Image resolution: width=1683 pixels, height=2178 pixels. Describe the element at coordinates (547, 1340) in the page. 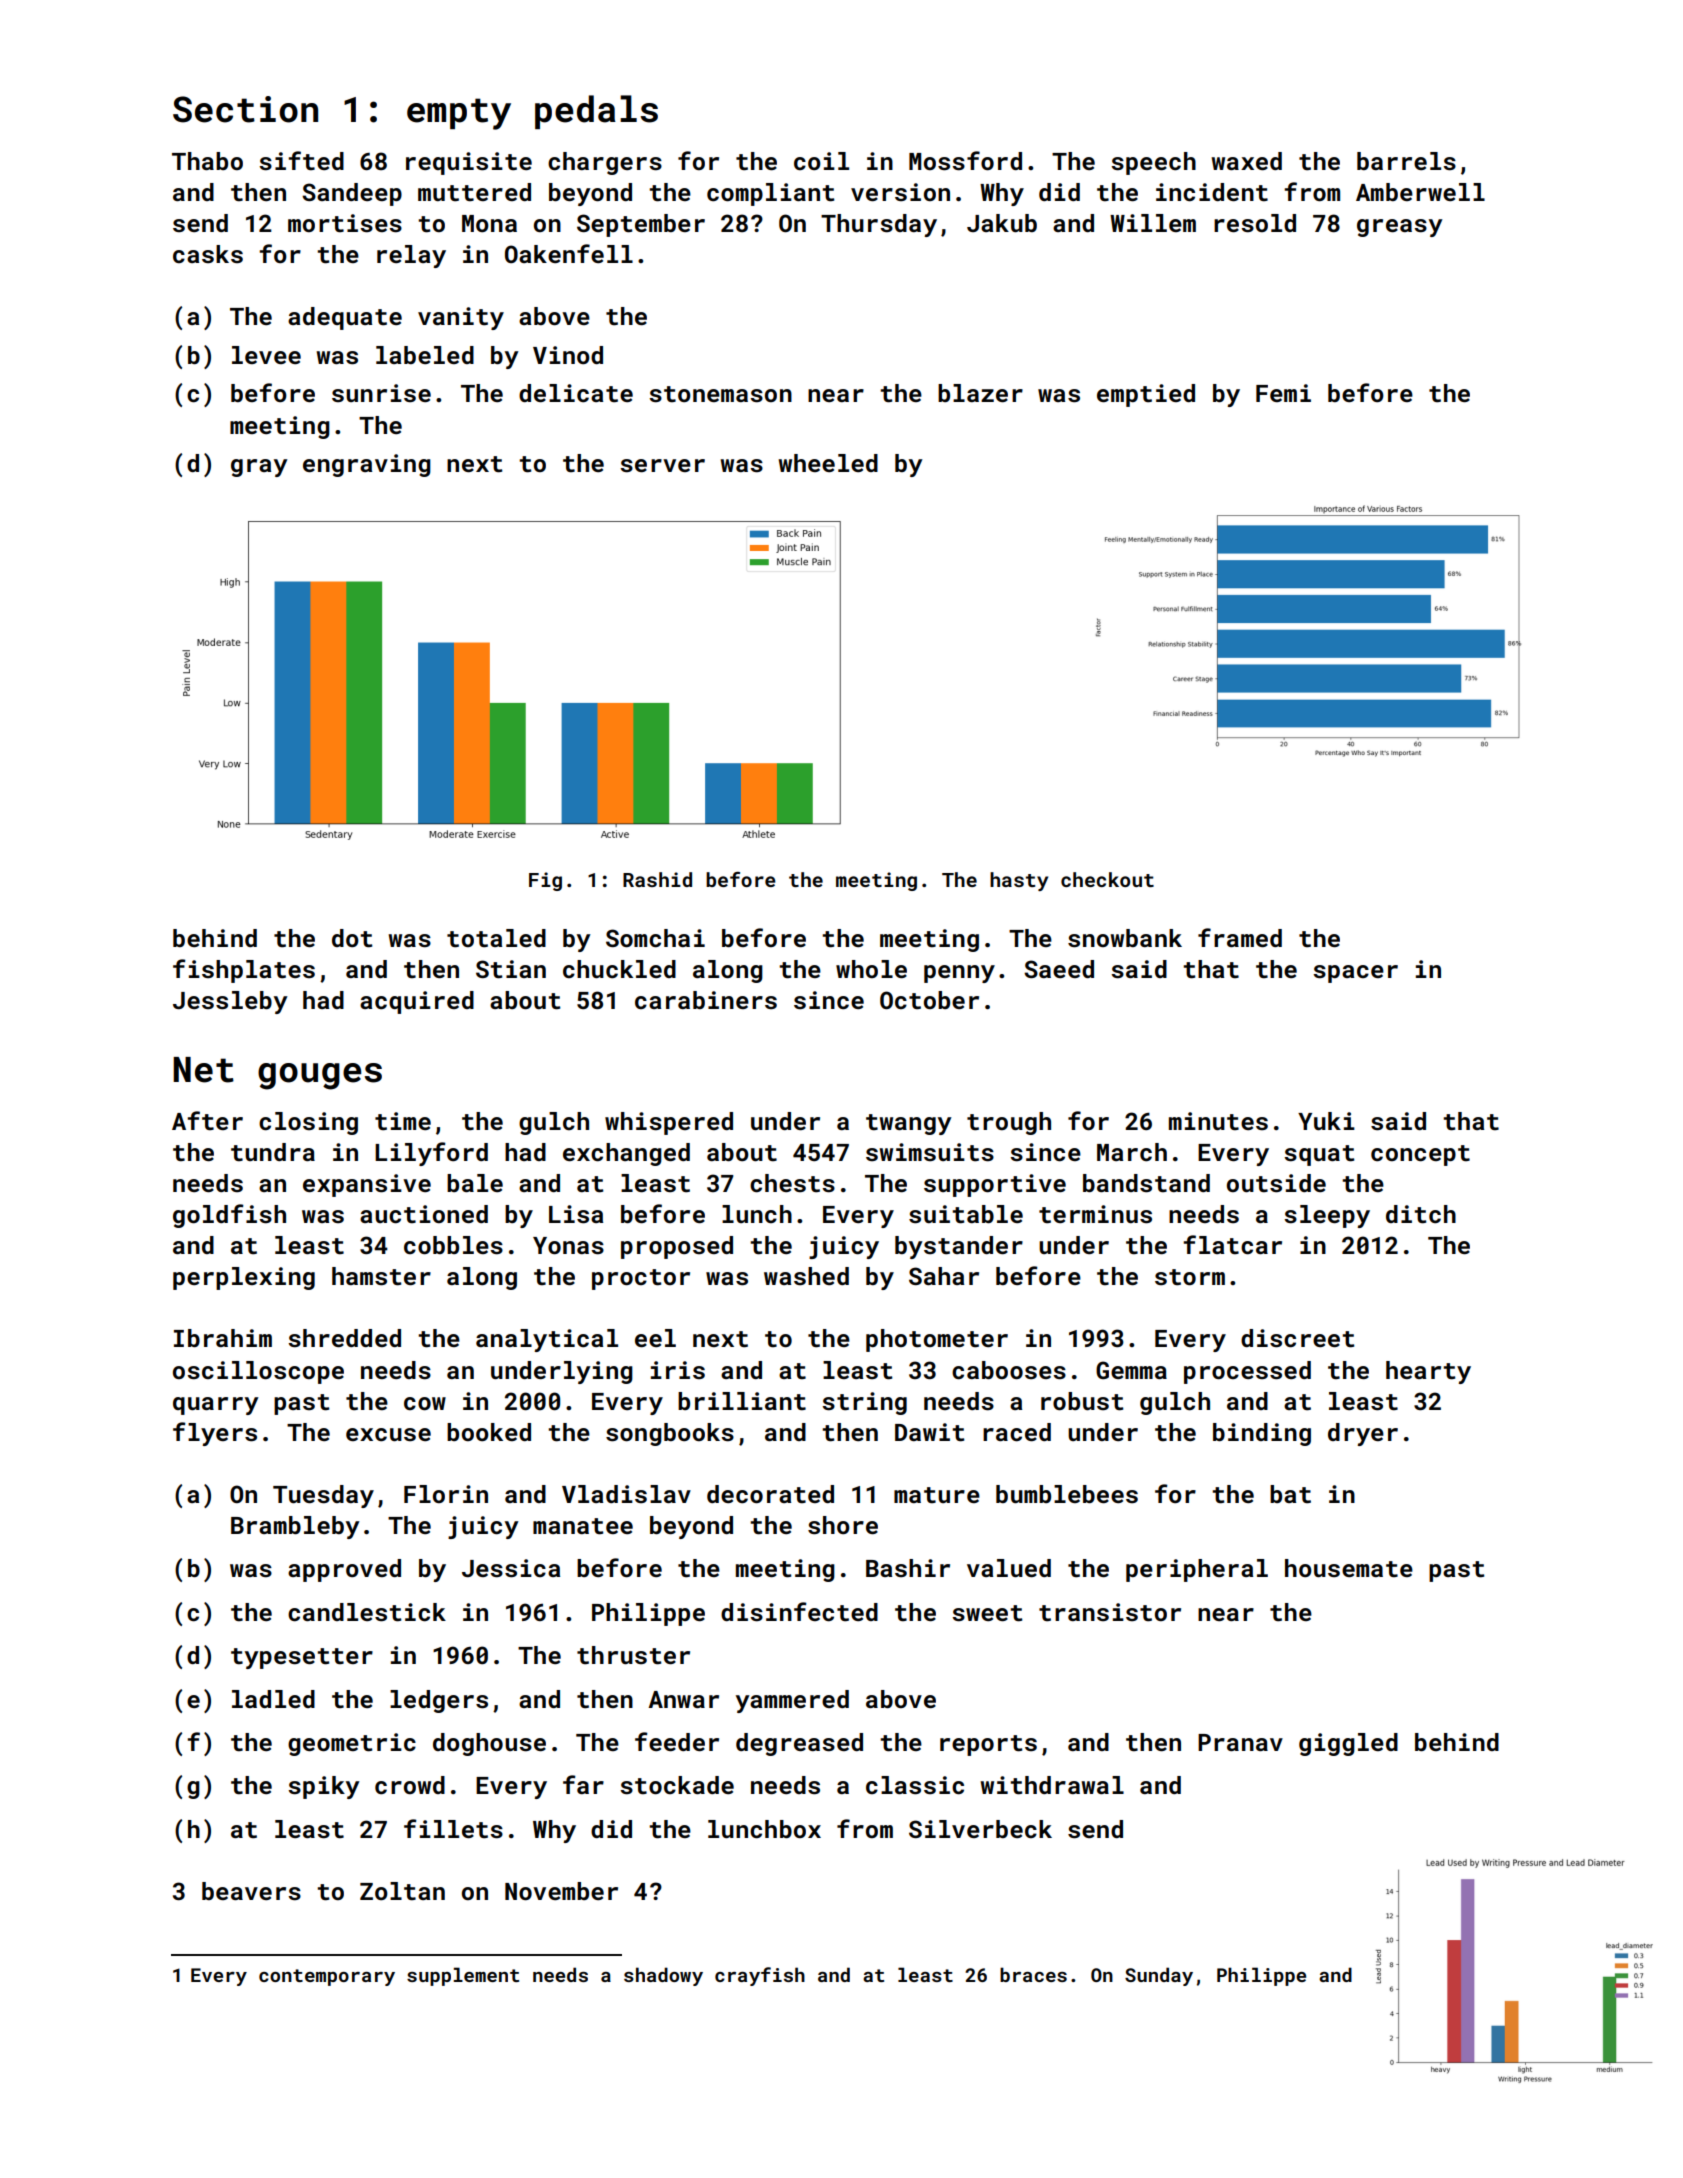

I see `analytical` at that location.
